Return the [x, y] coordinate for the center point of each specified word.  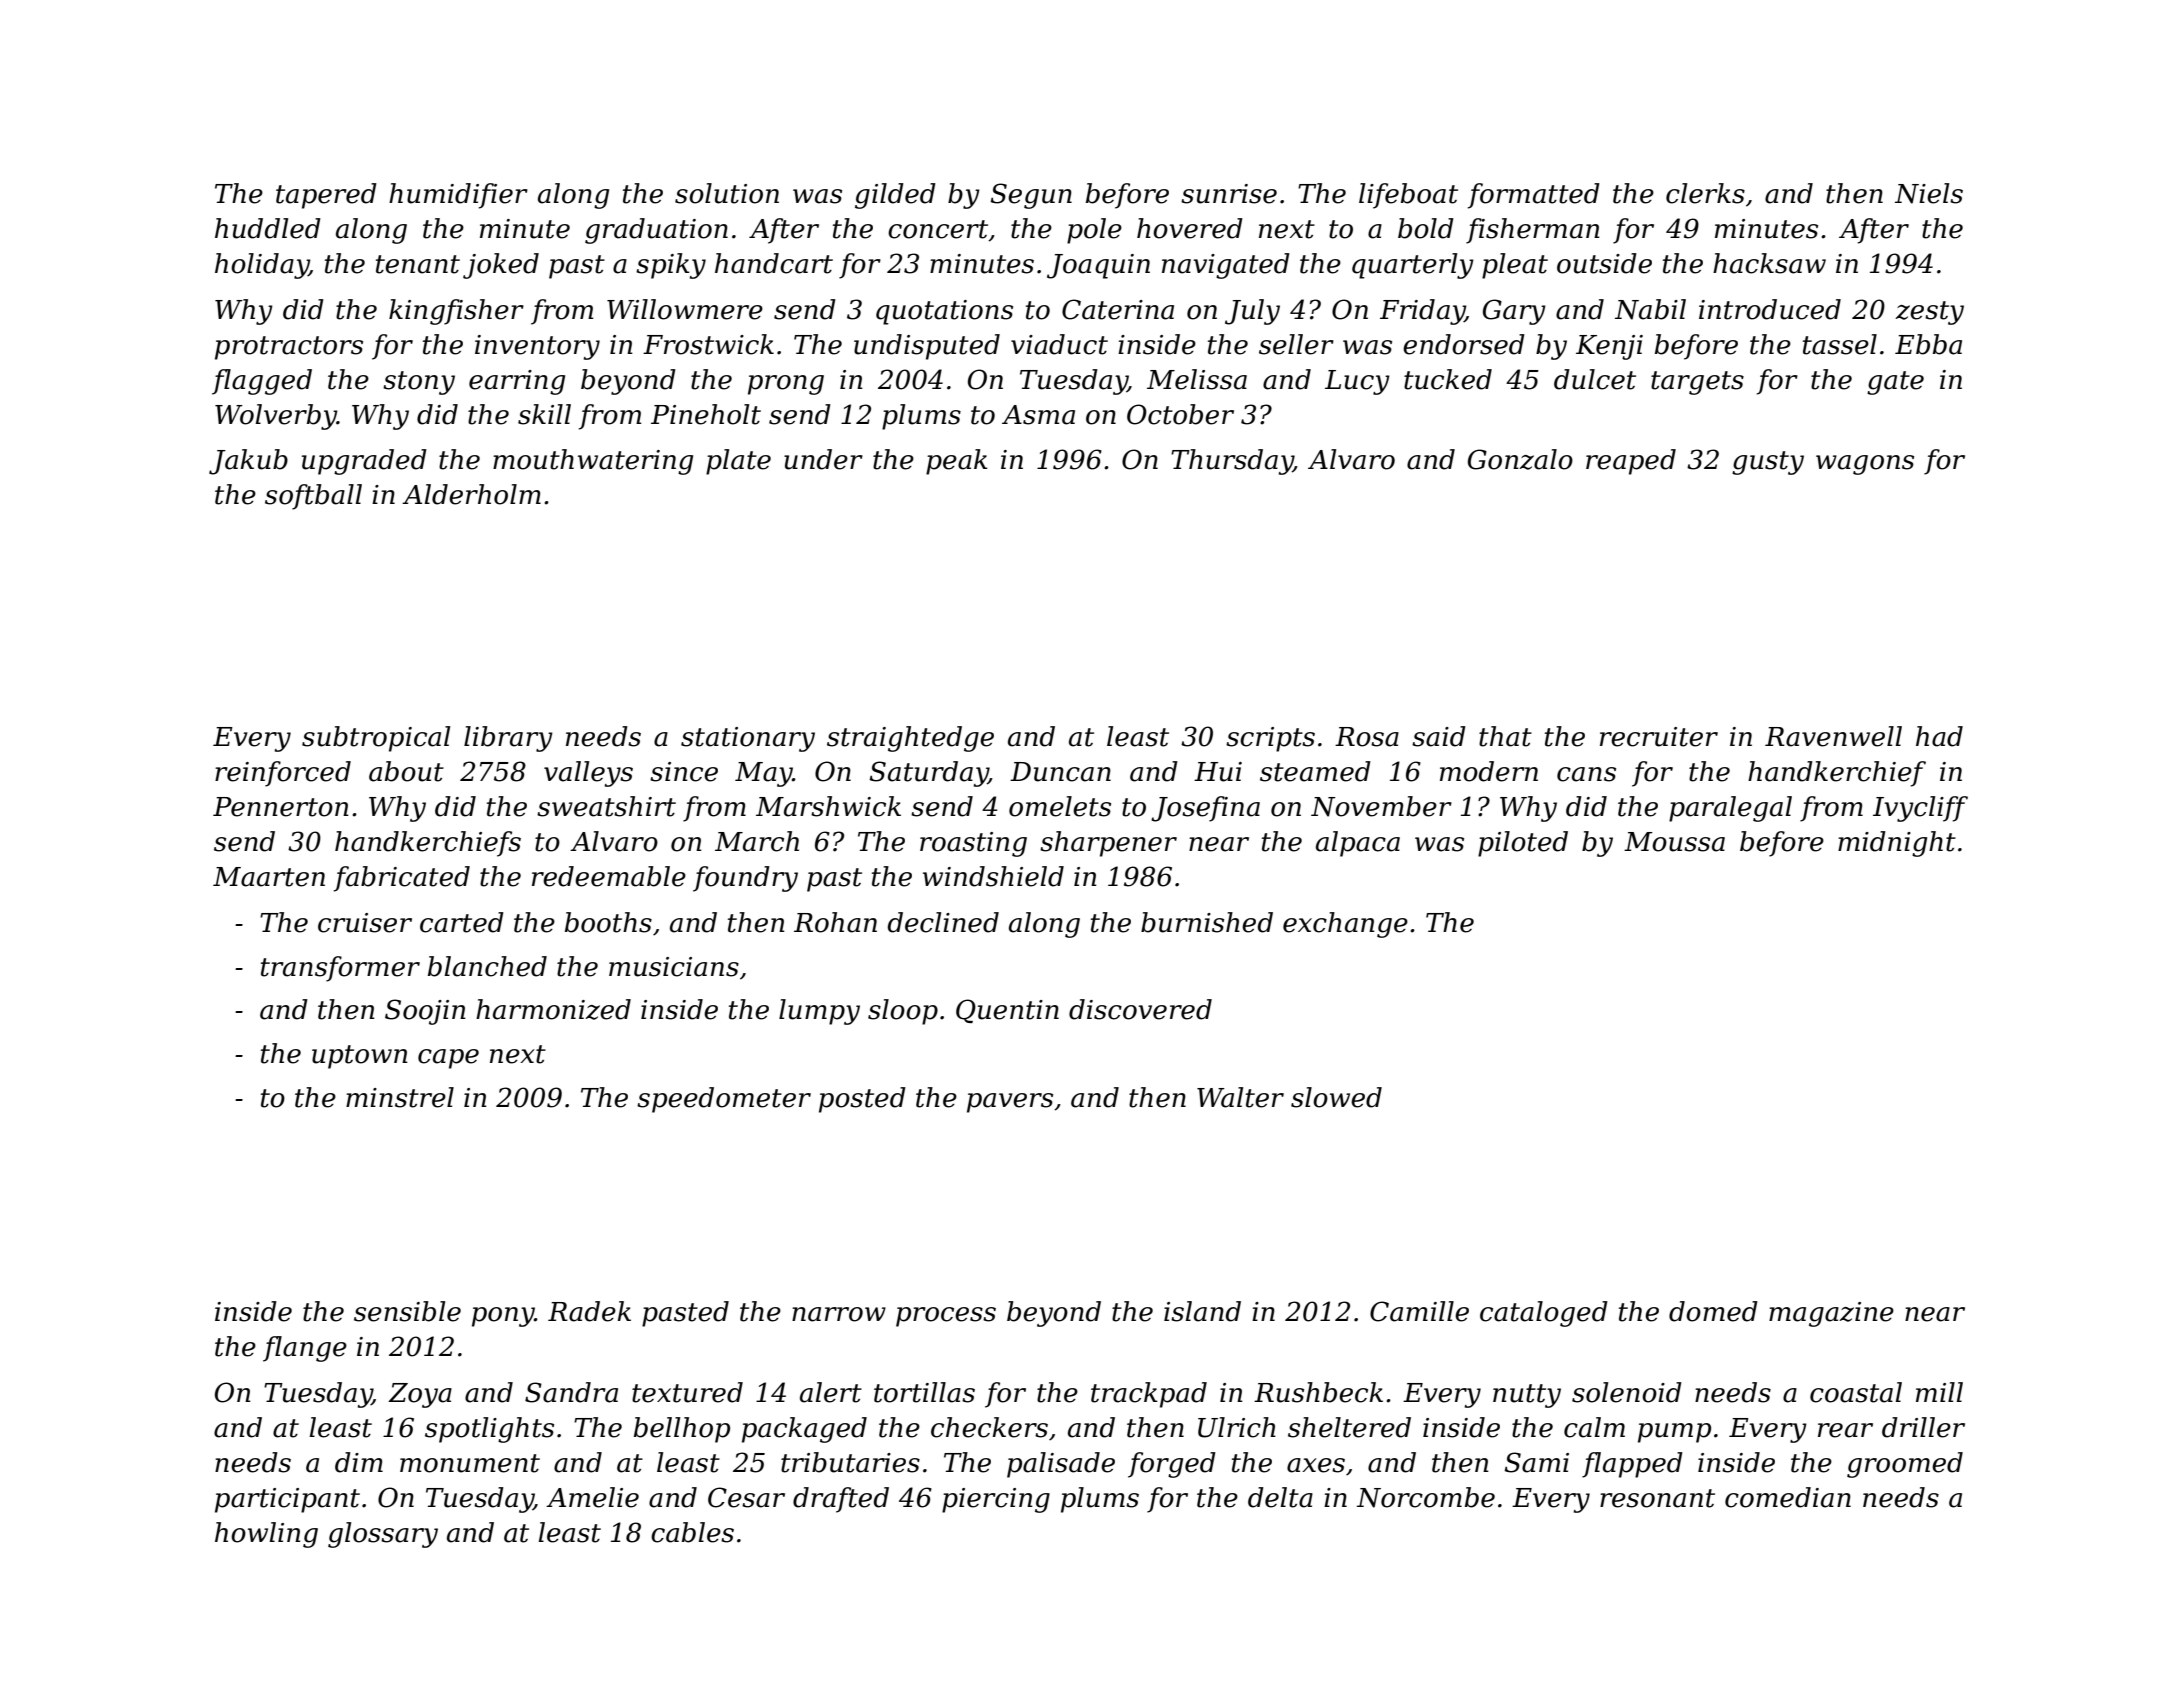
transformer [340, 969]
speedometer [724, 1100]
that [1505, 736]
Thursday [1232, 462]
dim [359, 1462]
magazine [1831, 1314]
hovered [1190, 228]
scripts [1270, 739]
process [946, 1317]
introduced [1770, 309]
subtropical [376, 739]
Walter [1240, 1097]
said [1439, 736]
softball [313, 497]
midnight [1897, 844]
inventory [537, 347]
